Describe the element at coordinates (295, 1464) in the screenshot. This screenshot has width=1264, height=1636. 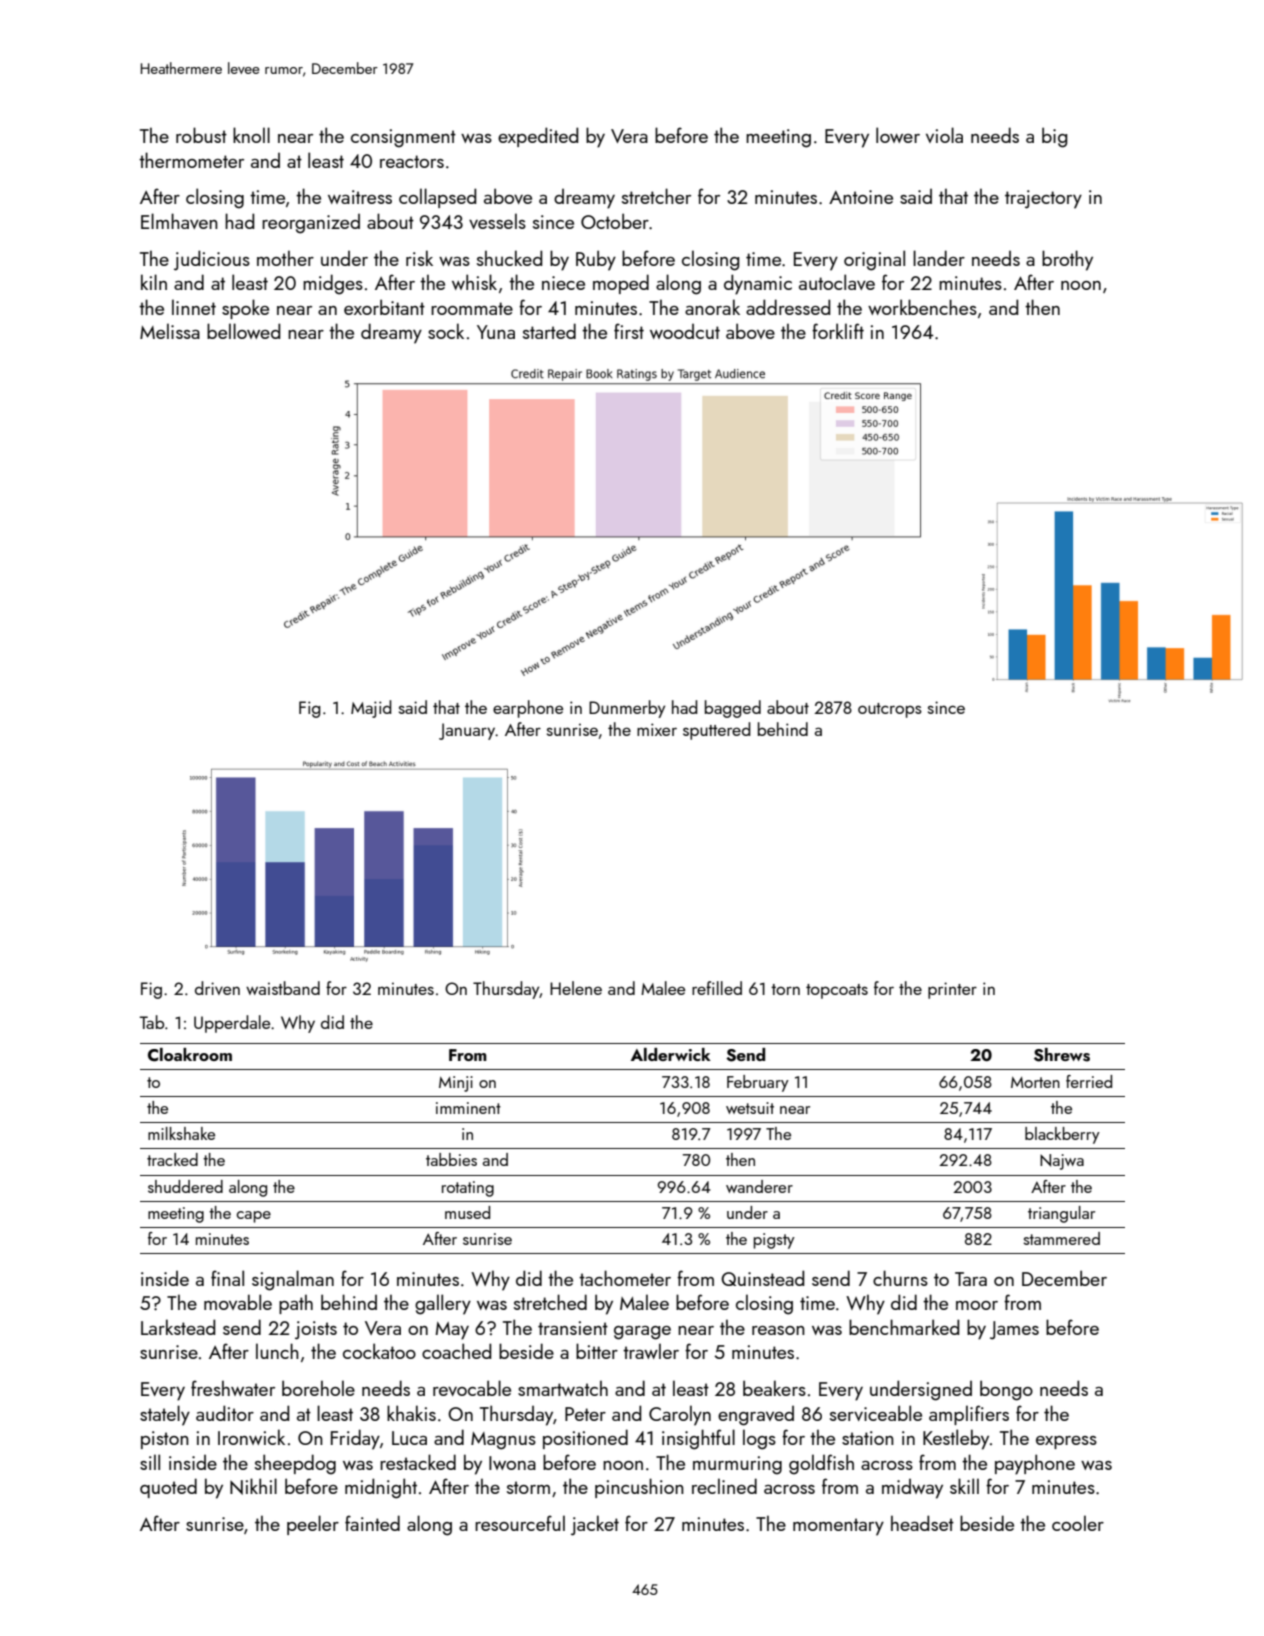
I see `sheepdog` at that location.
